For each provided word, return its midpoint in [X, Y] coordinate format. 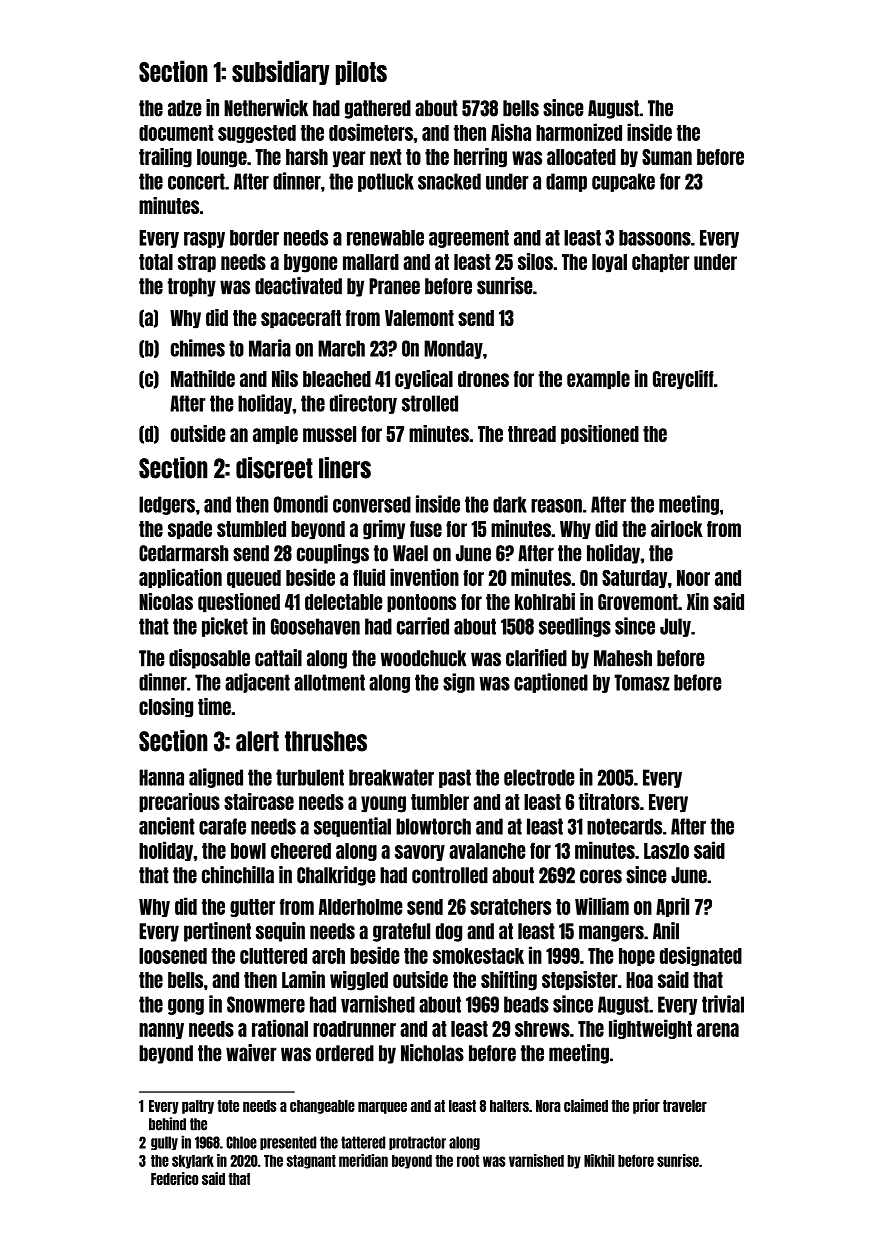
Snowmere [266, 1004]
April [672, 907]
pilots [361, 72]
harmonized [579, 132]
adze [184, 108]
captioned [551, 683]
